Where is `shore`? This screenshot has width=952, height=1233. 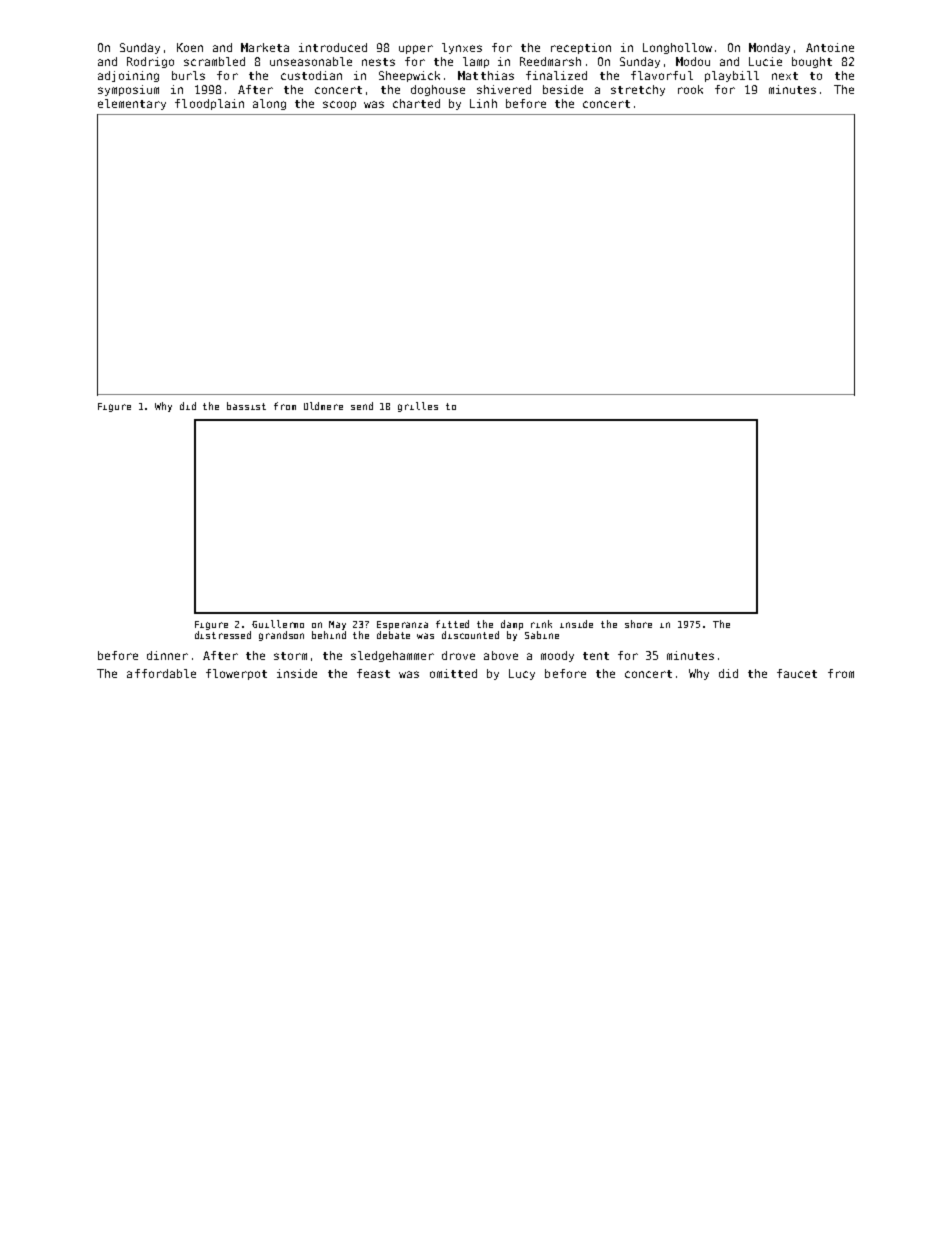
shore is located at coordinates (638, 624).
